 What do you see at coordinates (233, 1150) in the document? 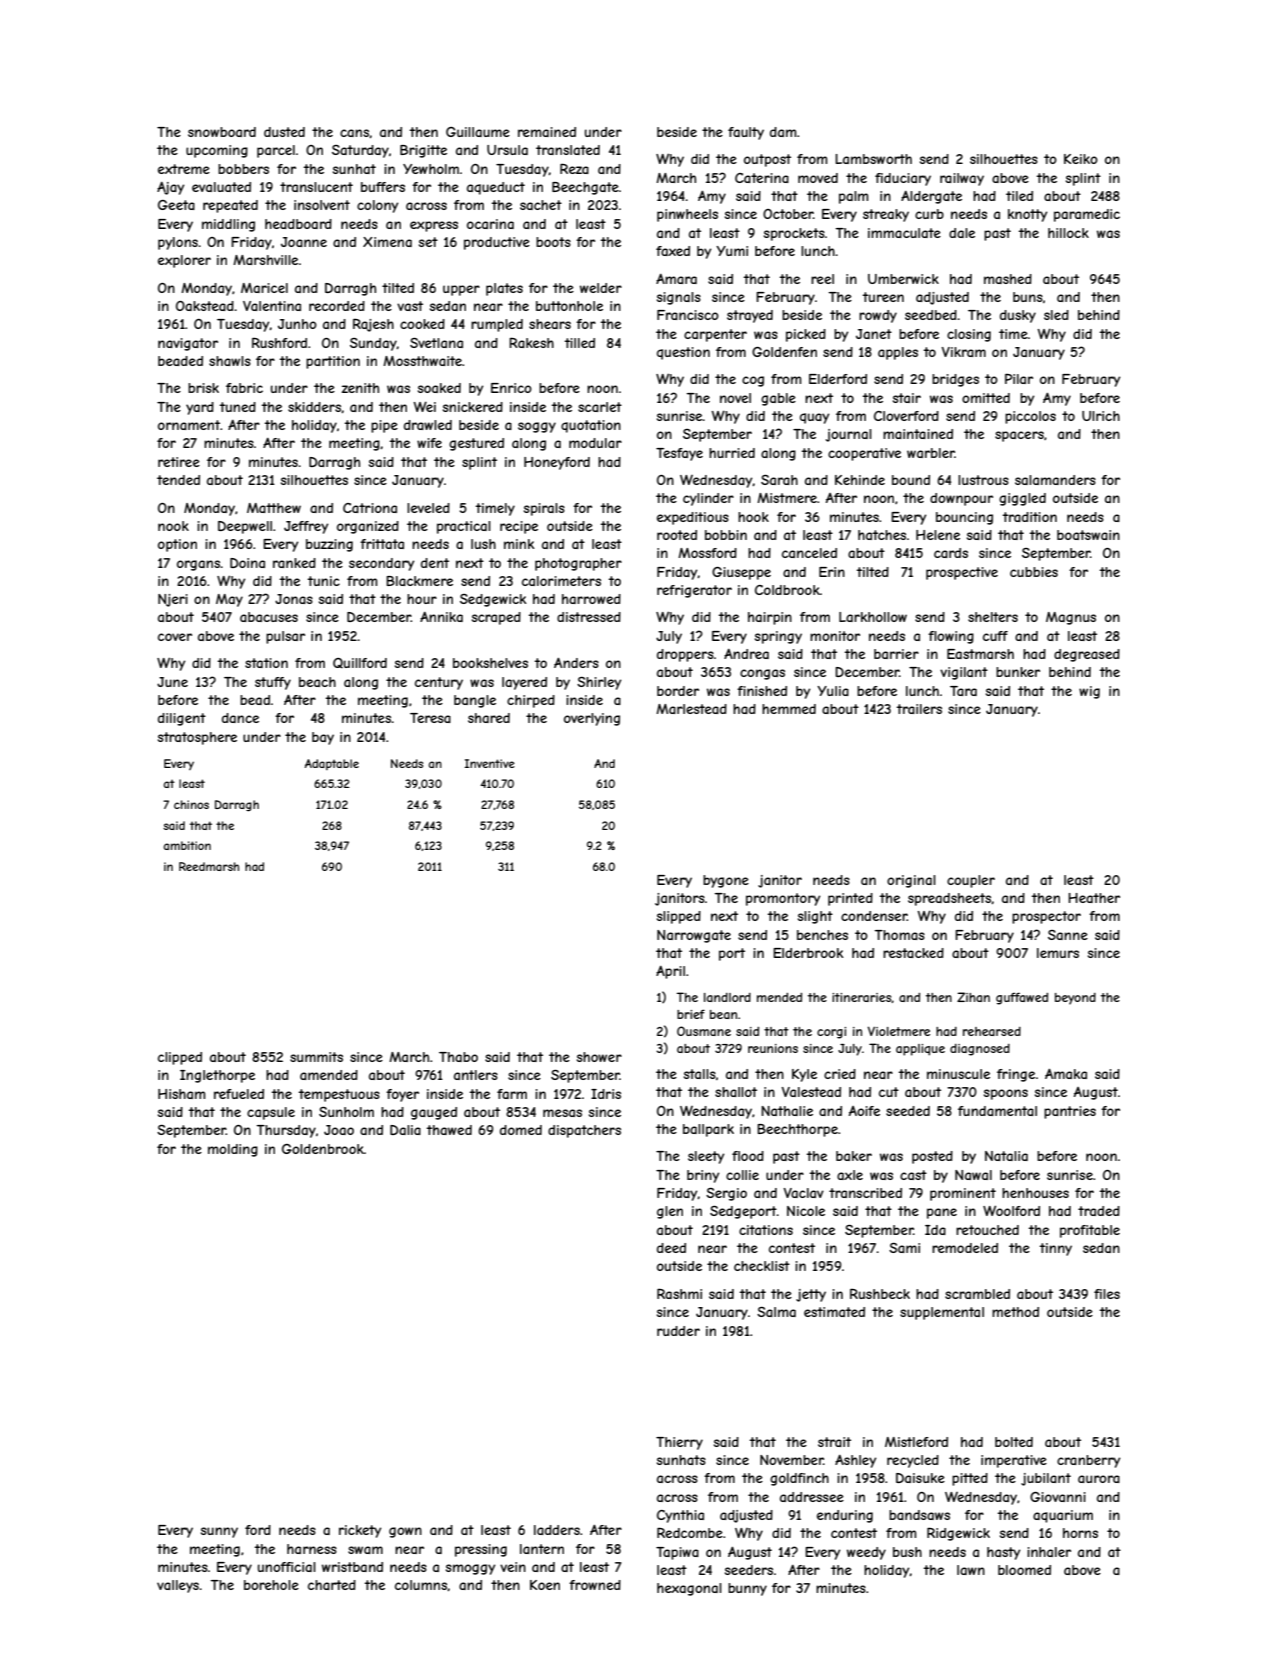
I see `molding` at bounding box center [233, 1150].
